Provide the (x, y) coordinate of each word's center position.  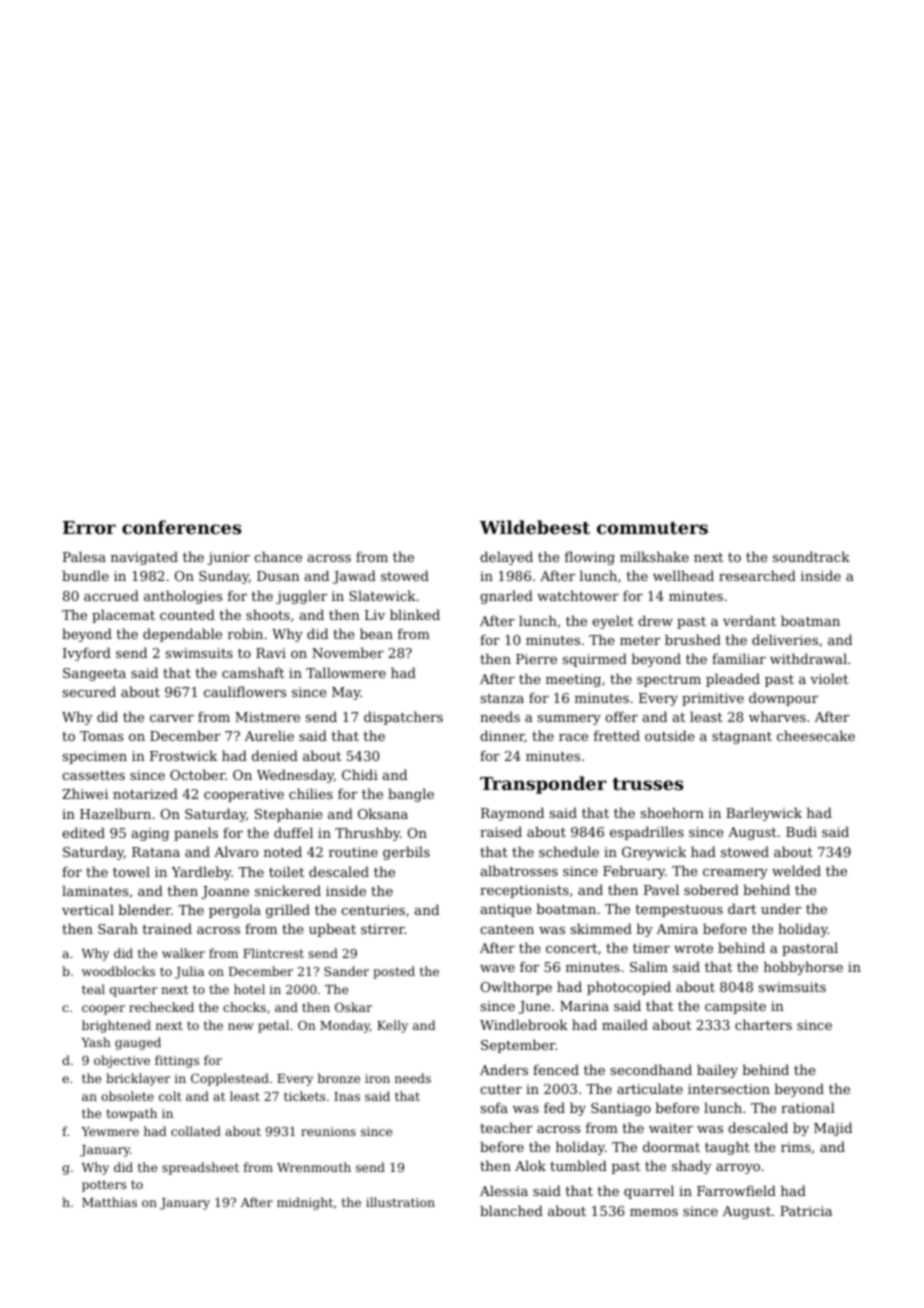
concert (571, 948)
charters (763, 1024)
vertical (88, 909)
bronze (338, 1078)
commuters (652, 528)
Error (89, 527)
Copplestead (230, 1079)
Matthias (109, 1202)
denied (275, 755)
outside (669, 735)
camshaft (253, 672)
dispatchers (403, 718)
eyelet (613, 622)
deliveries (785, 639)
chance (278, 556)
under (781, 908)
